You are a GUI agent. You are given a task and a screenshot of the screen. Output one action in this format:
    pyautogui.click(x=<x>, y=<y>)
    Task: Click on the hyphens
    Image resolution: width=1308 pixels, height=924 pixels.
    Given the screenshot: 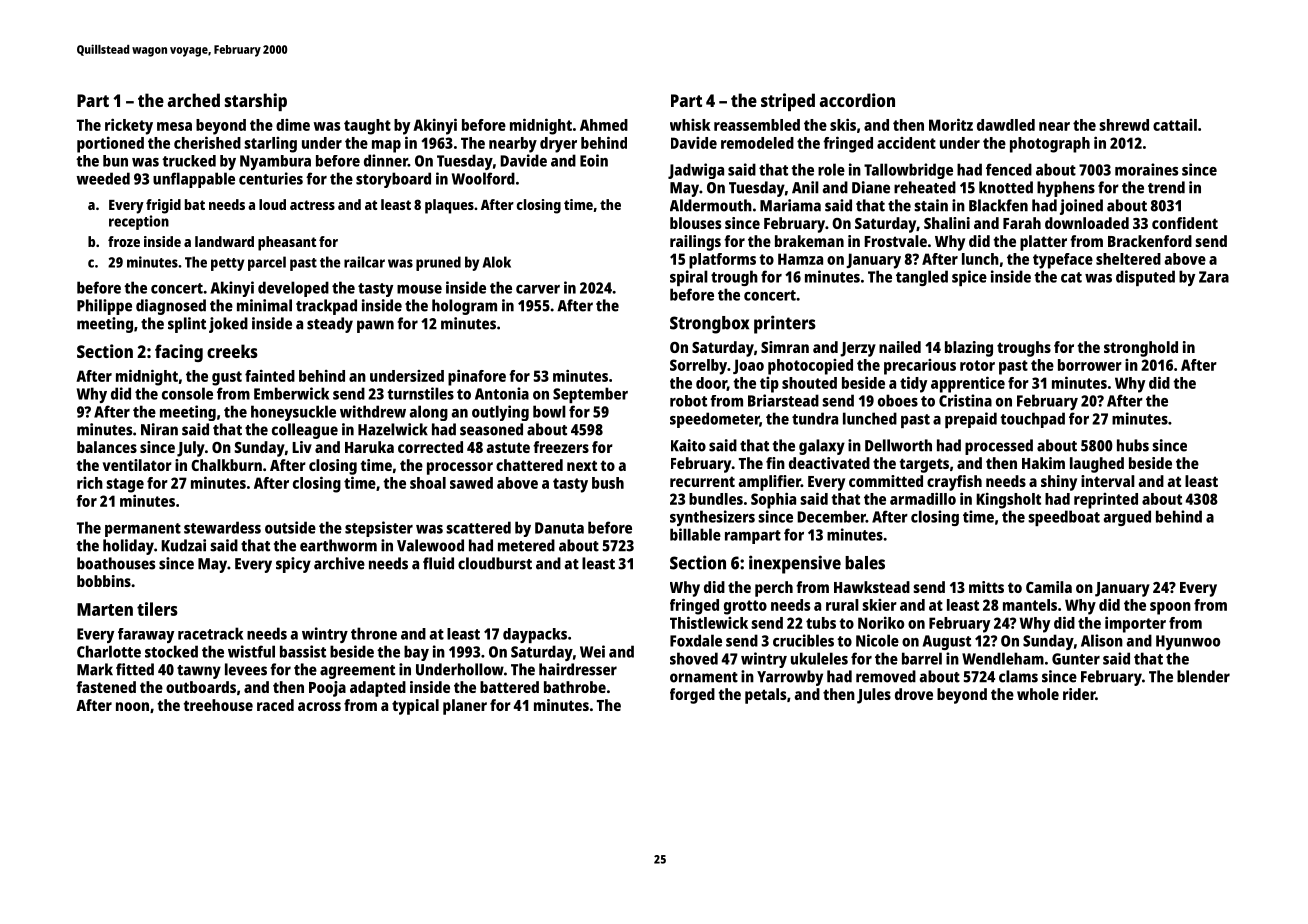 What is the action you would take?
    pyautogui.click(x=1066, y=189)
